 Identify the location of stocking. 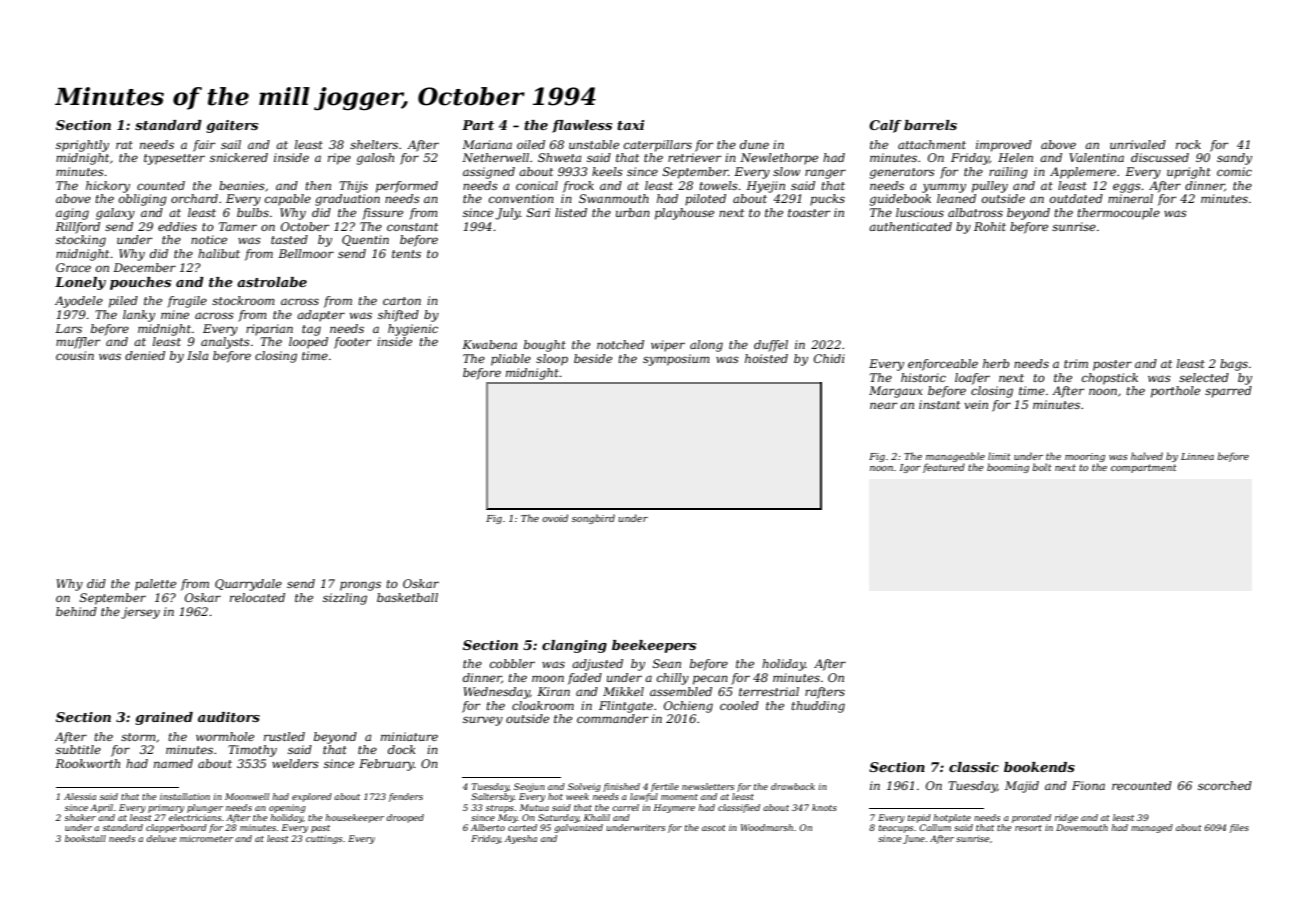
(81, 241).
